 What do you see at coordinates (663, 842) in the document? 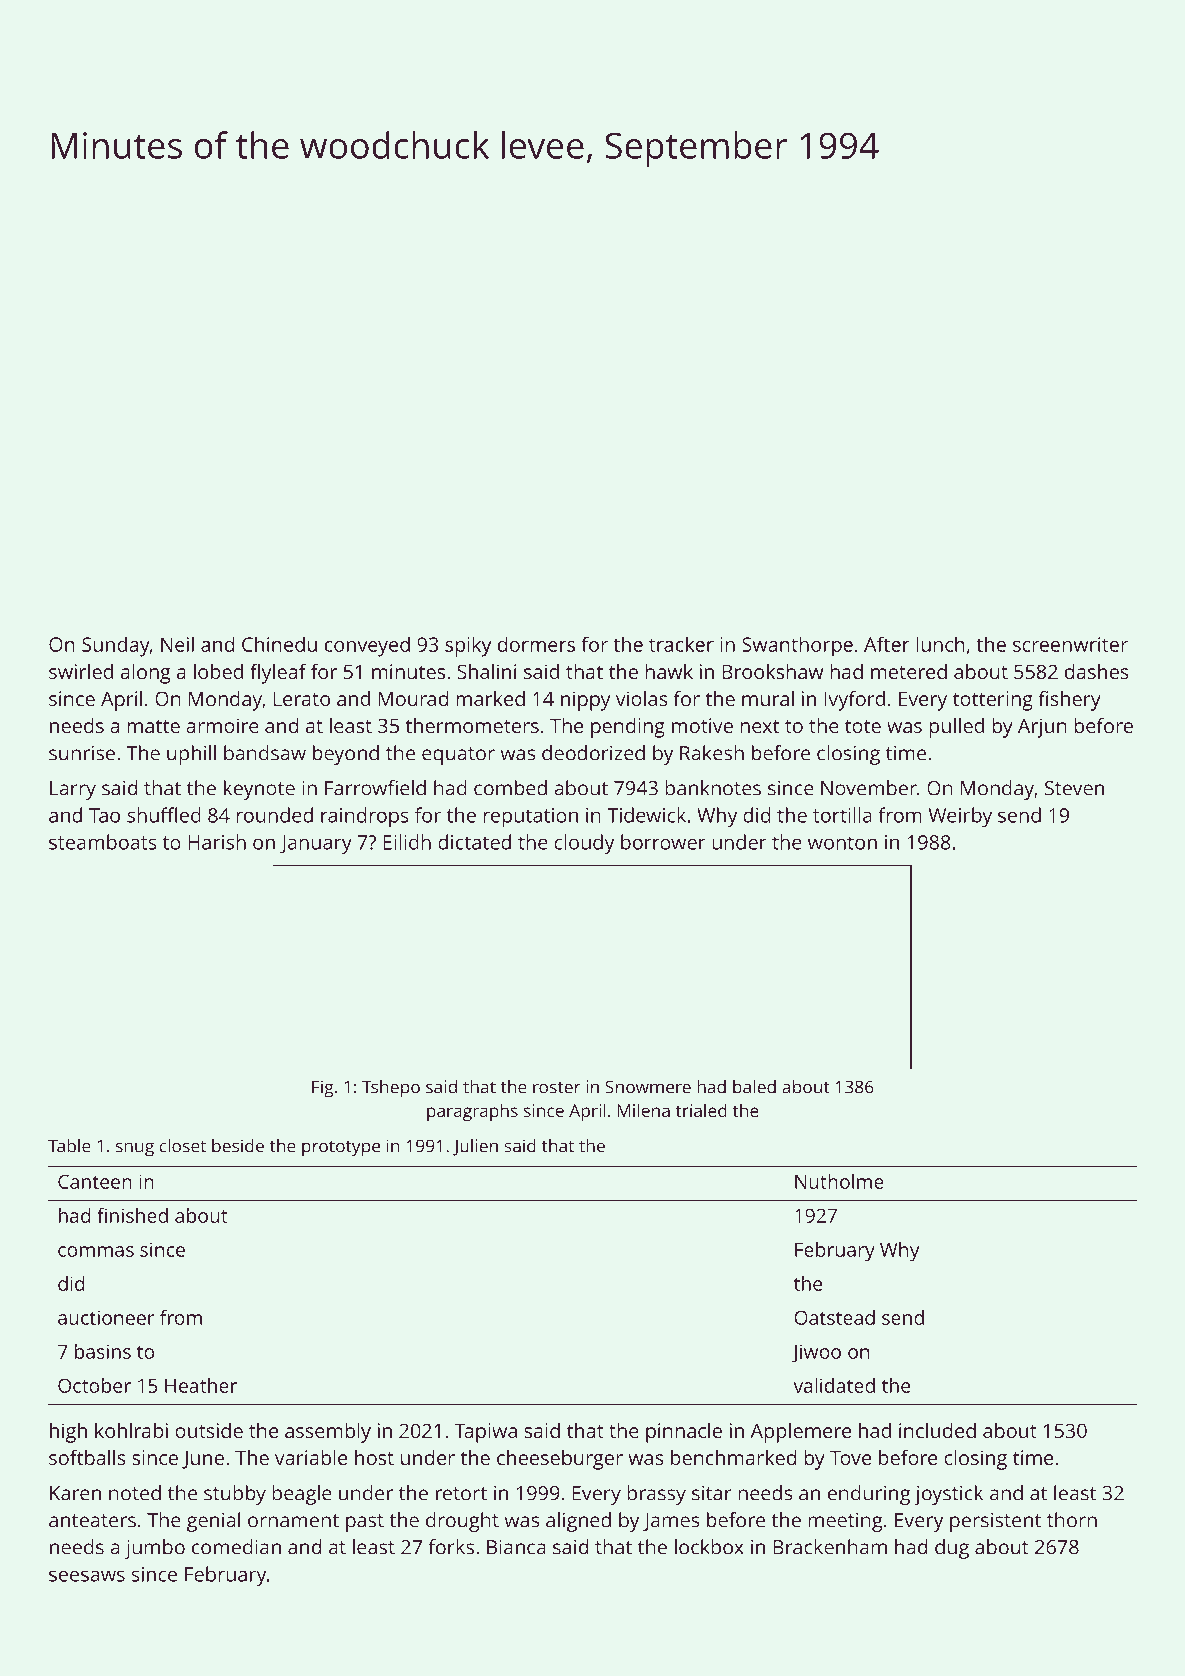
I see `borrower` at bounding box center [663, 842].
